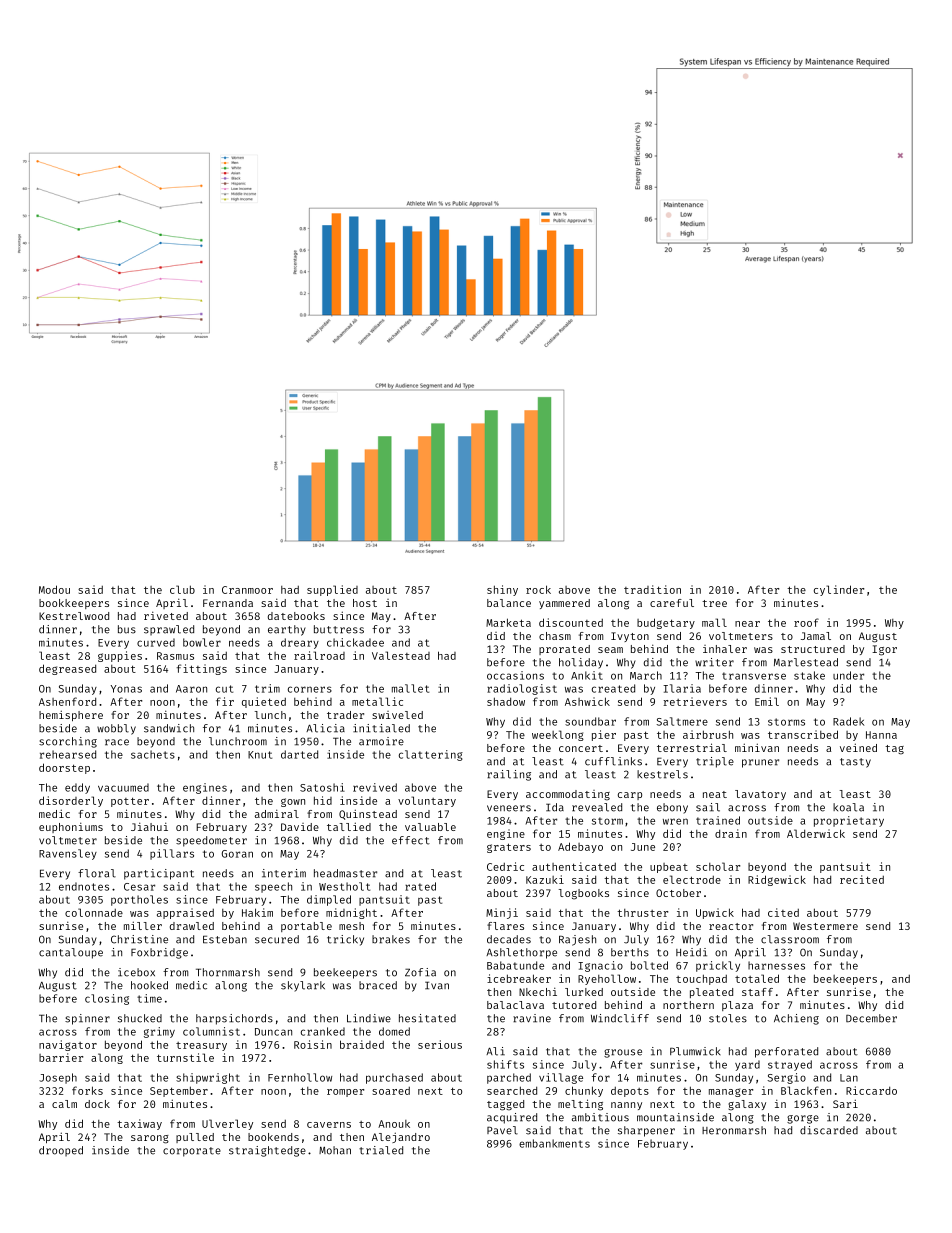  I want to click on occasions, so click(515, 675).
